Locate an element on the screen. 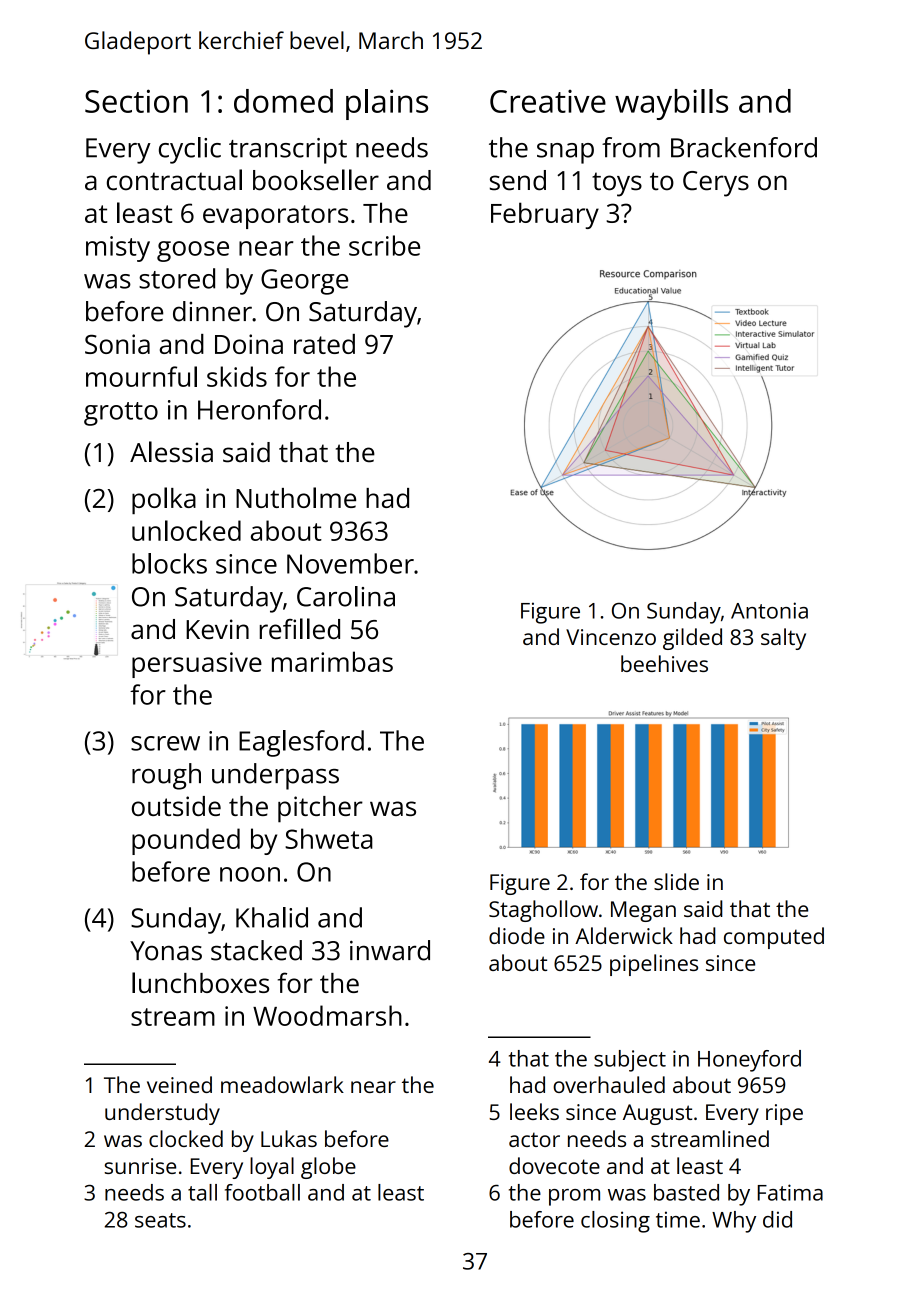  rated is located at coordinates (324, 344).
